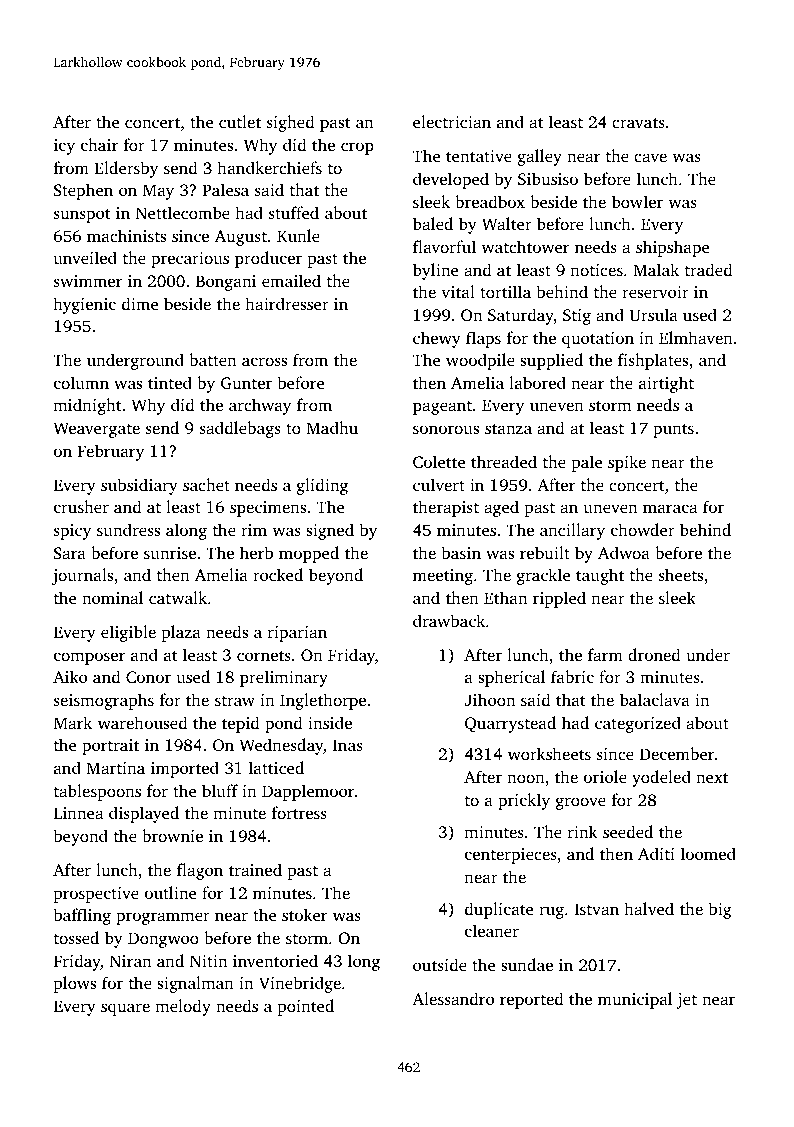 Image resolution: width=794 pixels, height=1127 pixels. I want to click on Bongani, so click(226, 283).
